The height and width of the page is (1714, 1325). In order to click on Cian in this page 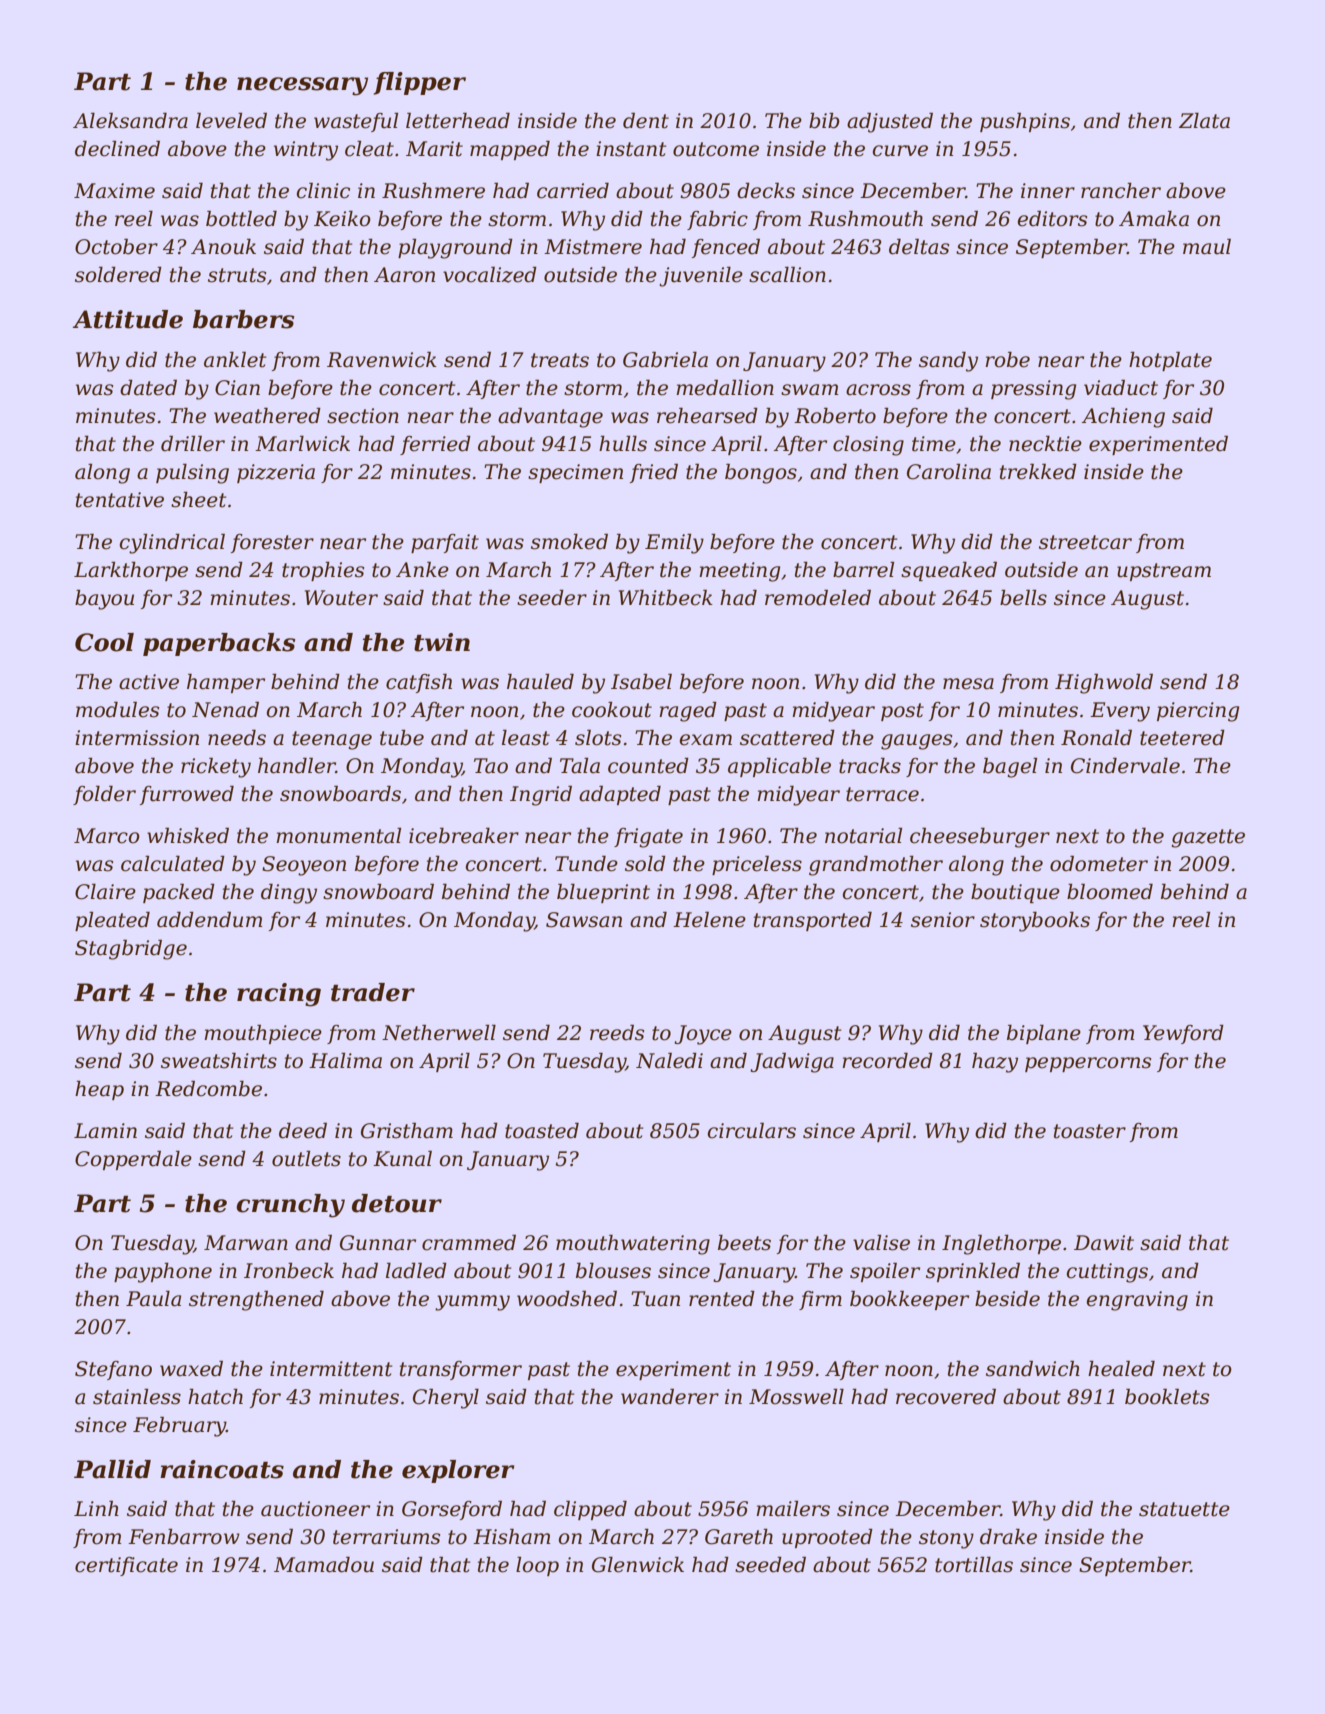, I will do `click(237, 388)`.
